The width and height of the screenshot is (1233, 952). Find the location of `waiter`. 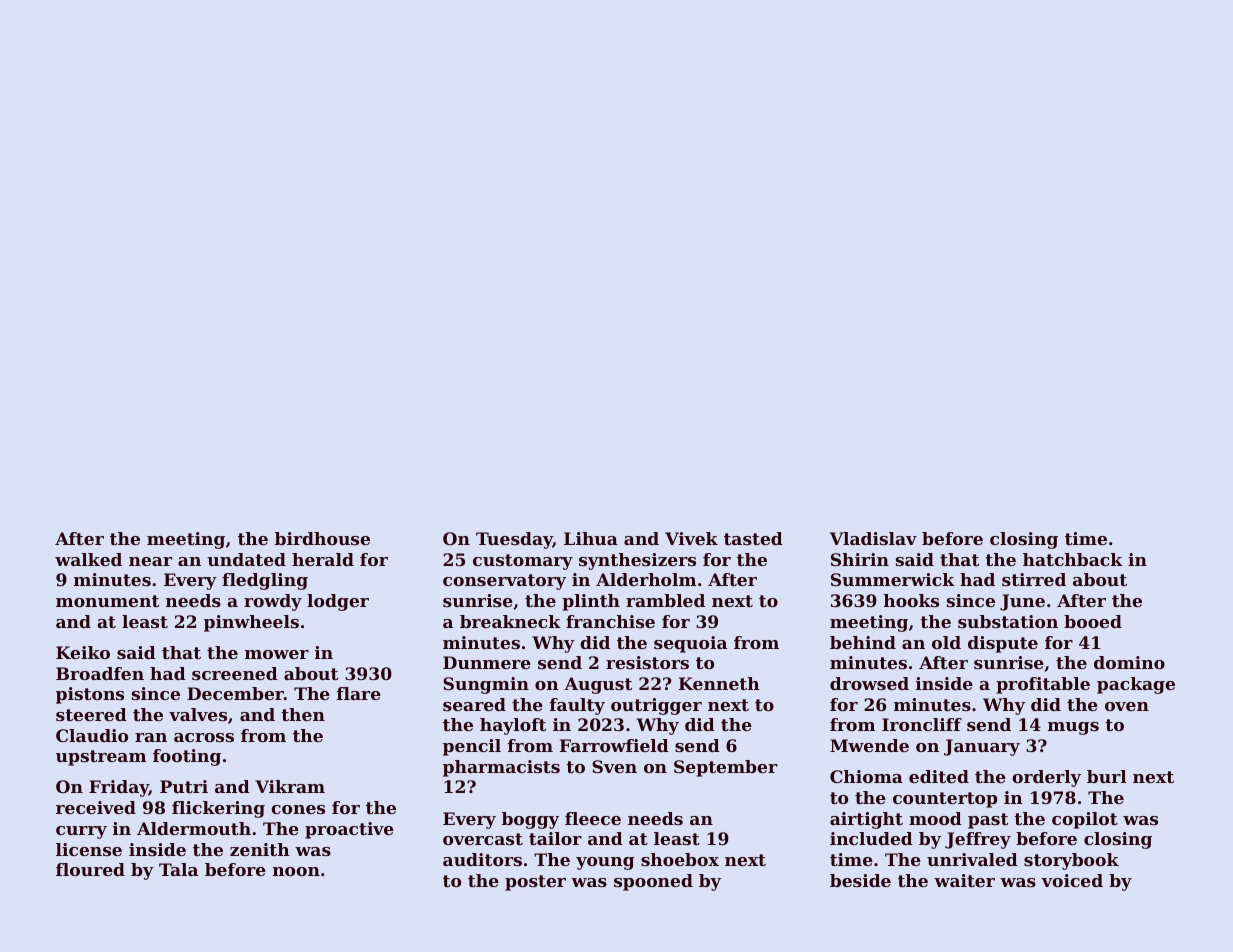

waiter is located at coordinates (964, 880).
